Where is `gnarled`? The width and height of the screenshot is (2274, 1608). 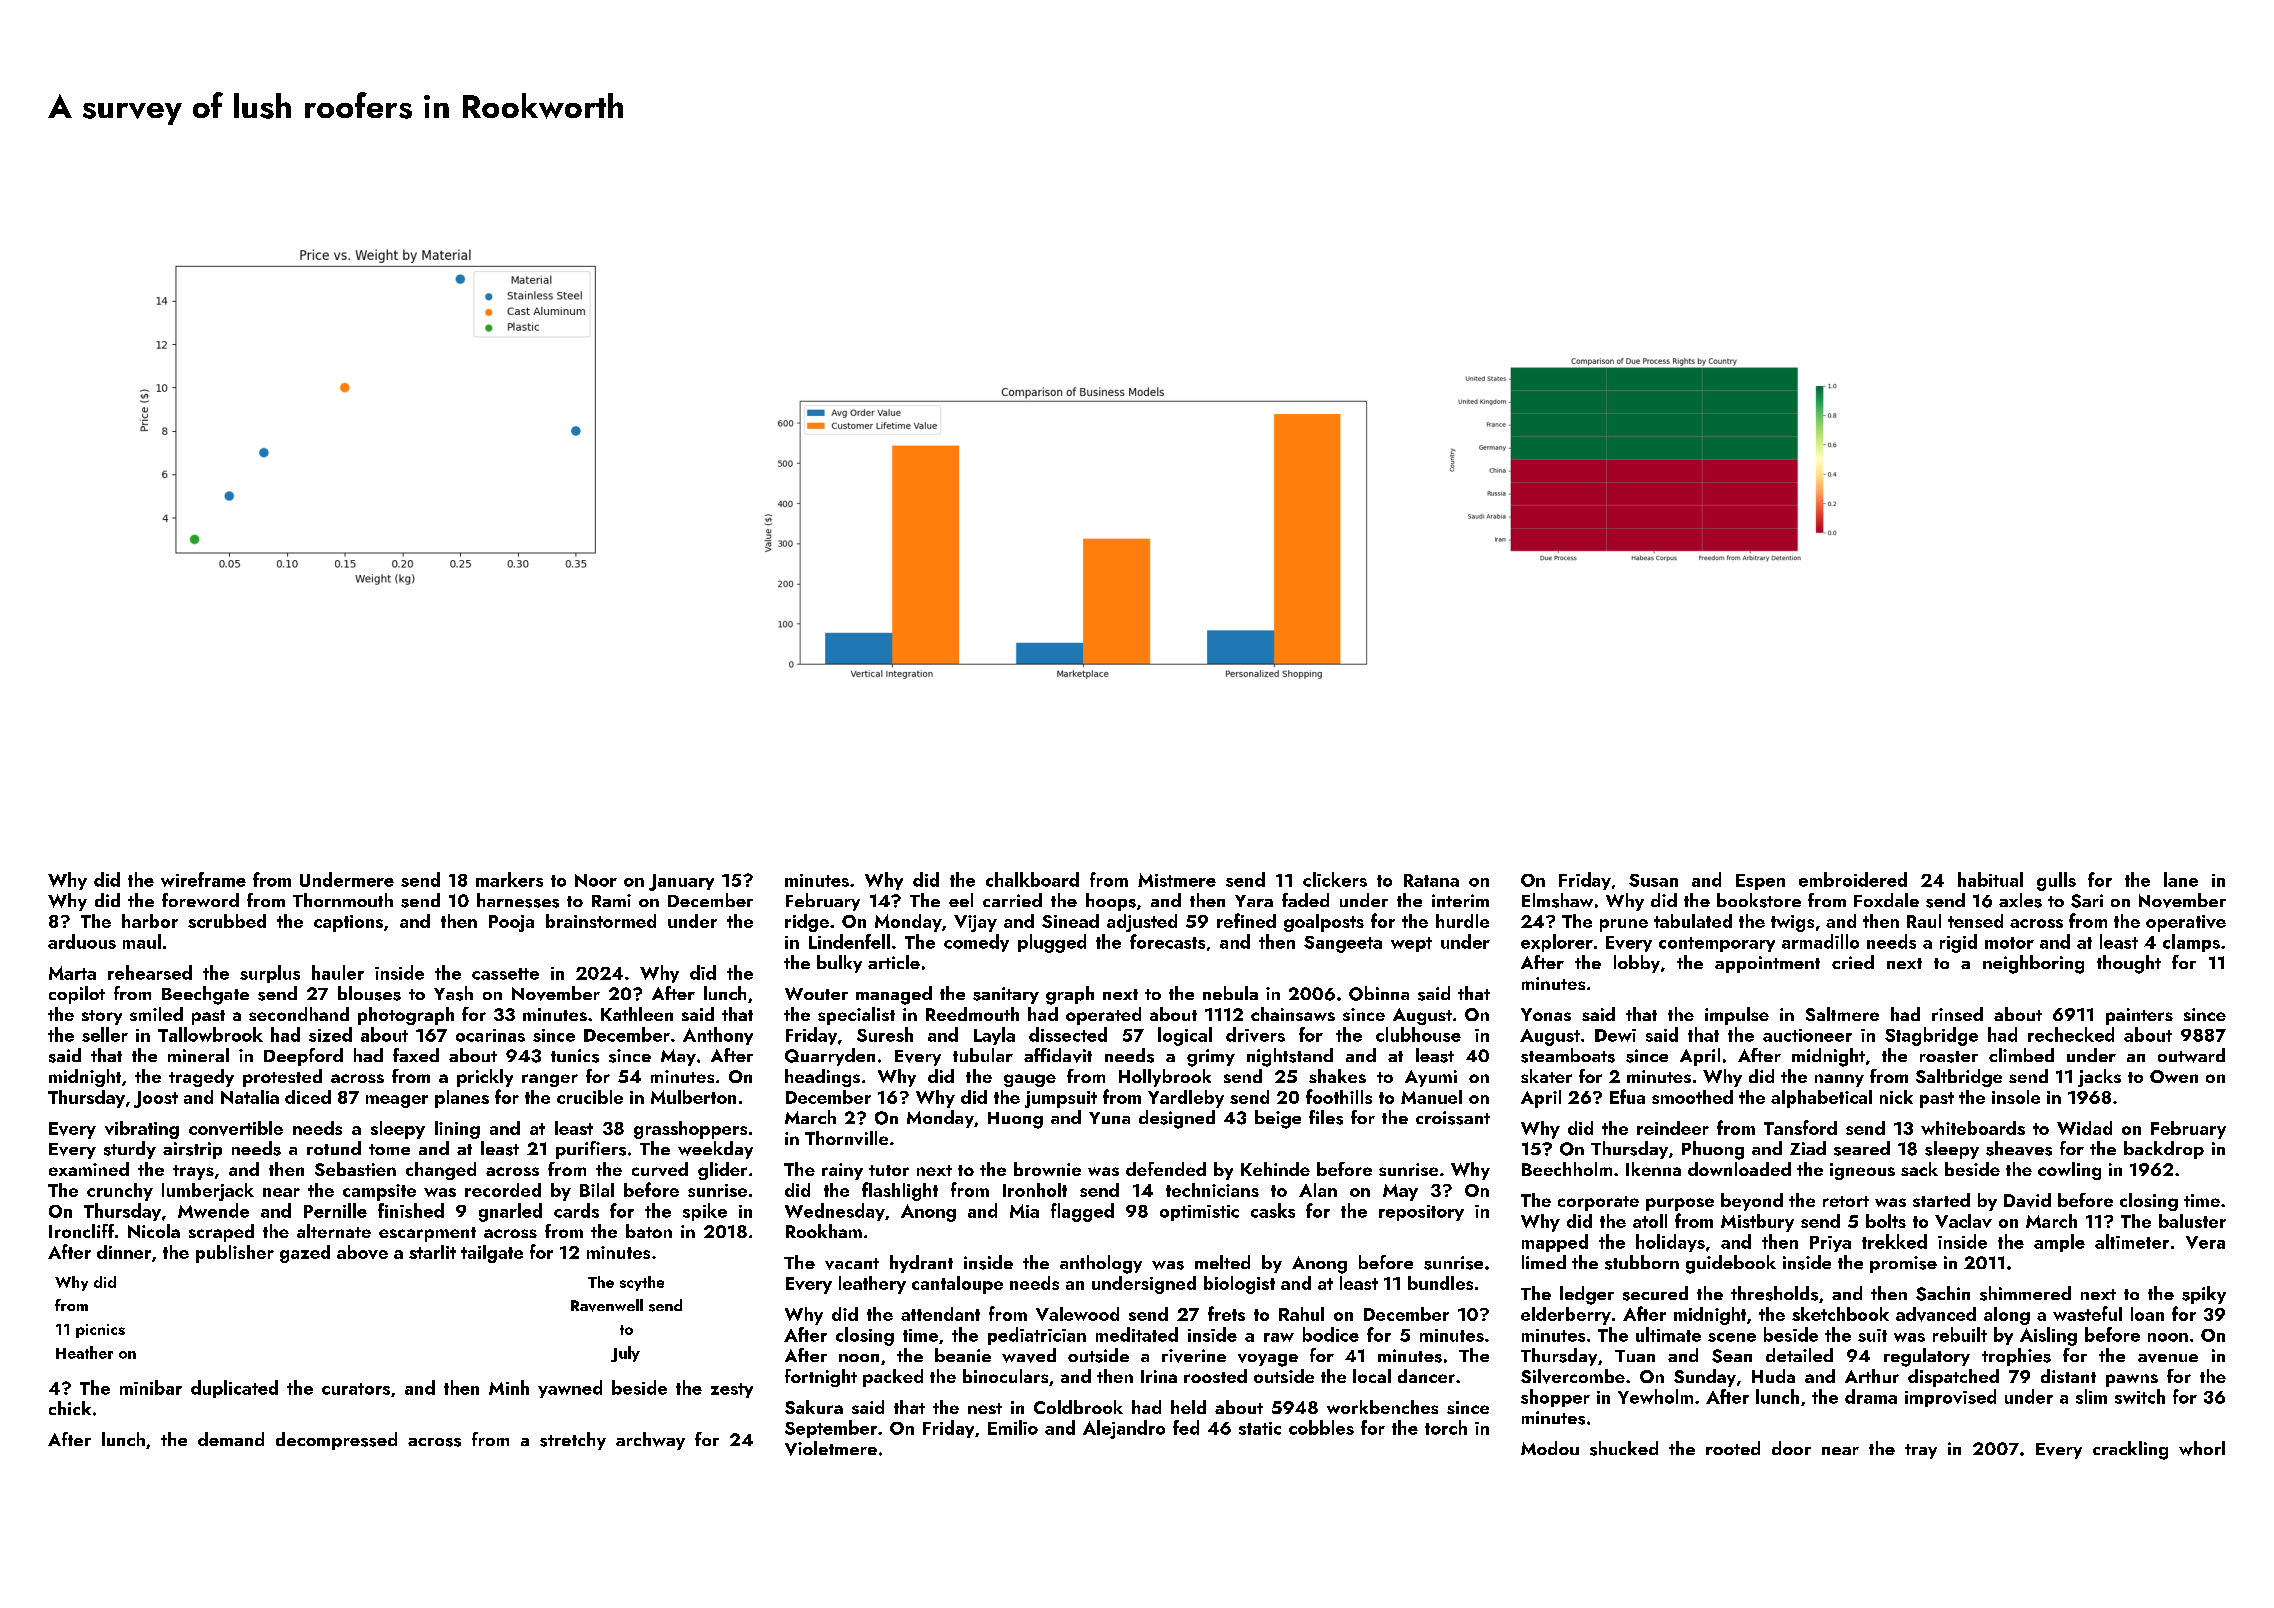
gnarled is located at coordinates (510, 1212).
